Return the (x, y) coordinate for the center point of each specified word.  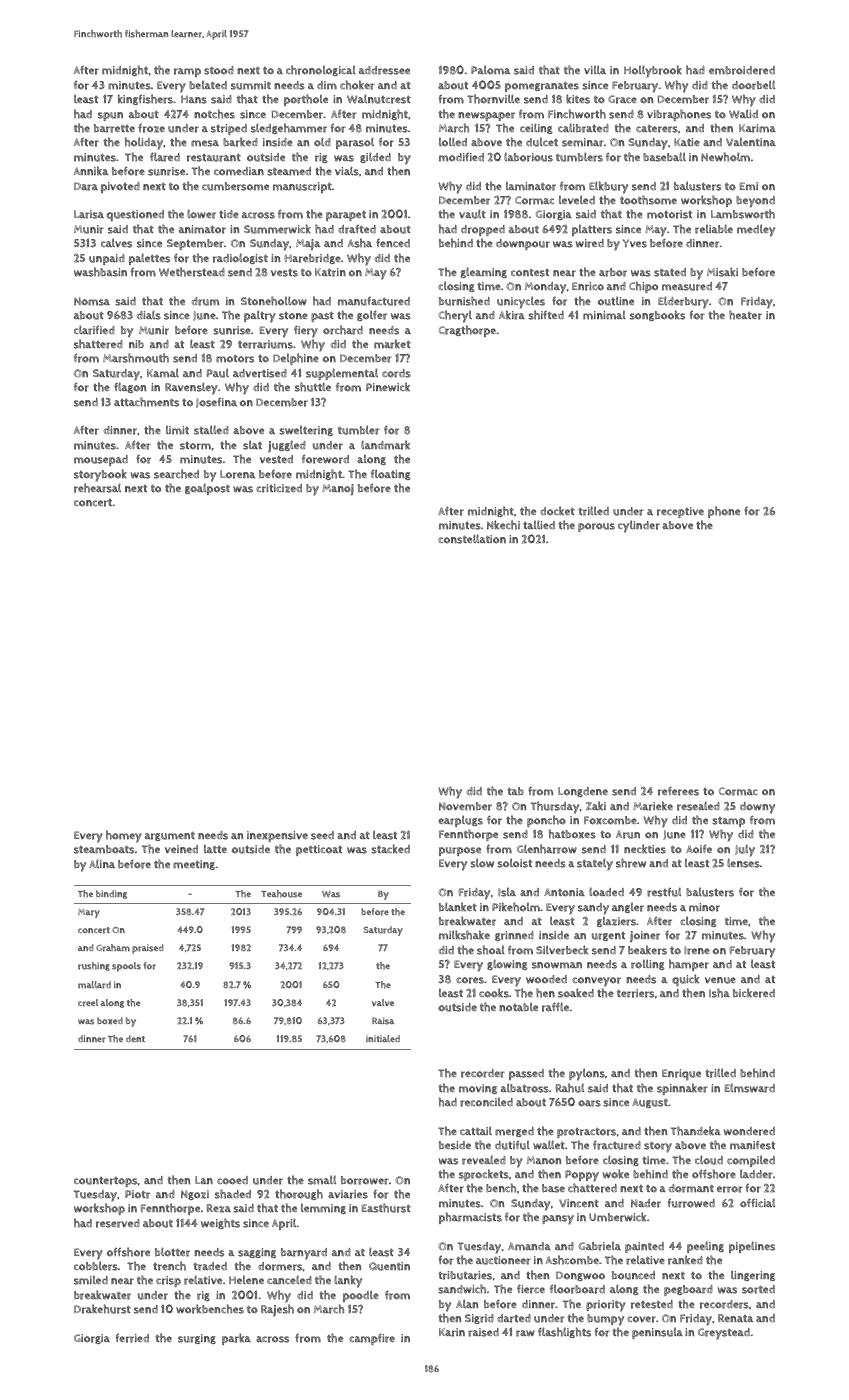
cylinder (639, 526)
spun (110, 116)
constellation (472, 539)
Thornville (493, 99)
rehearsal (97, 488)
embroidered (742, 70)
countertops (105, 1182)
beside (455, 1145)
